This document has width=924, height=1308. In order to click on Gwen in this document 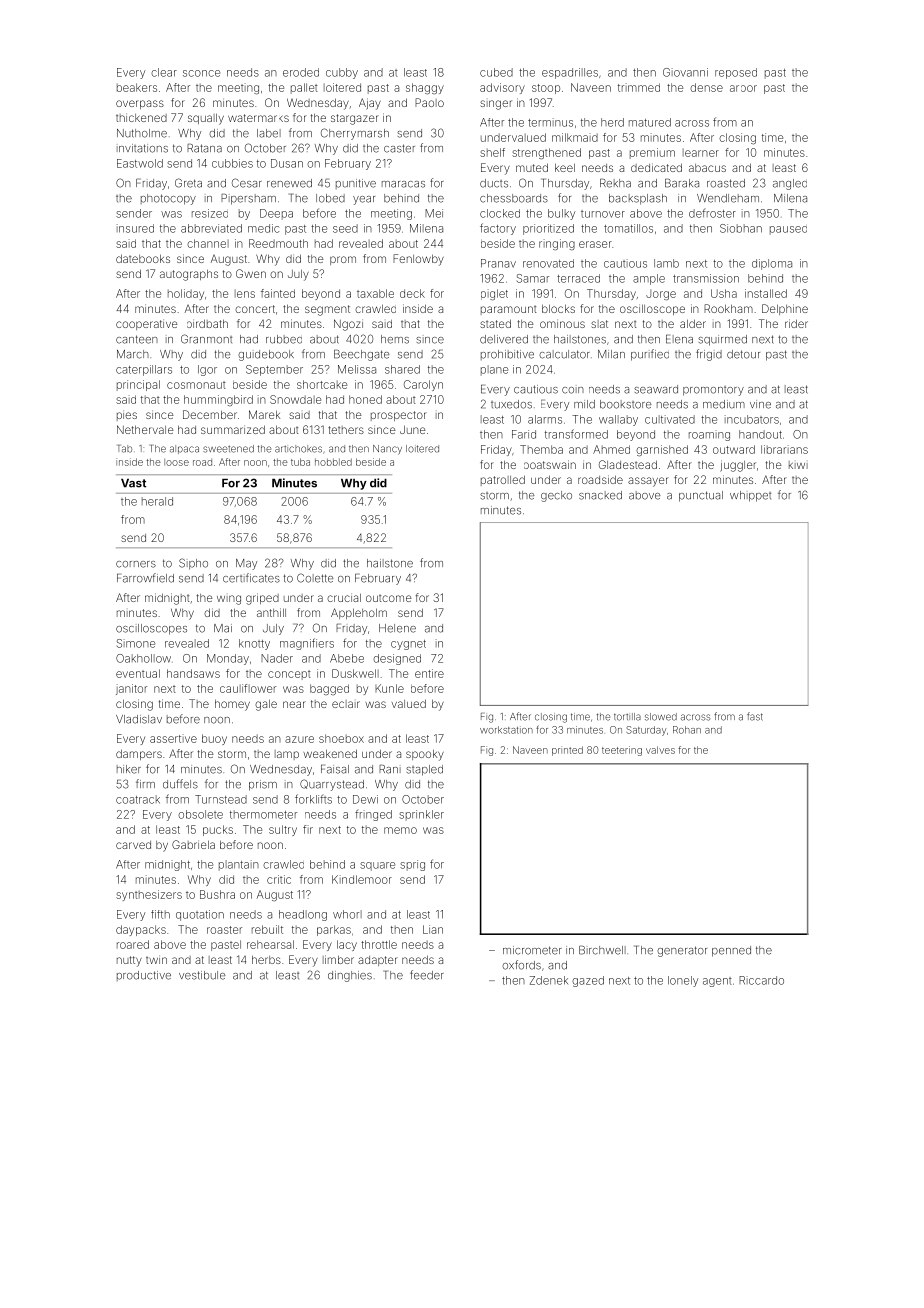, I will do `click(251, 273)`.
